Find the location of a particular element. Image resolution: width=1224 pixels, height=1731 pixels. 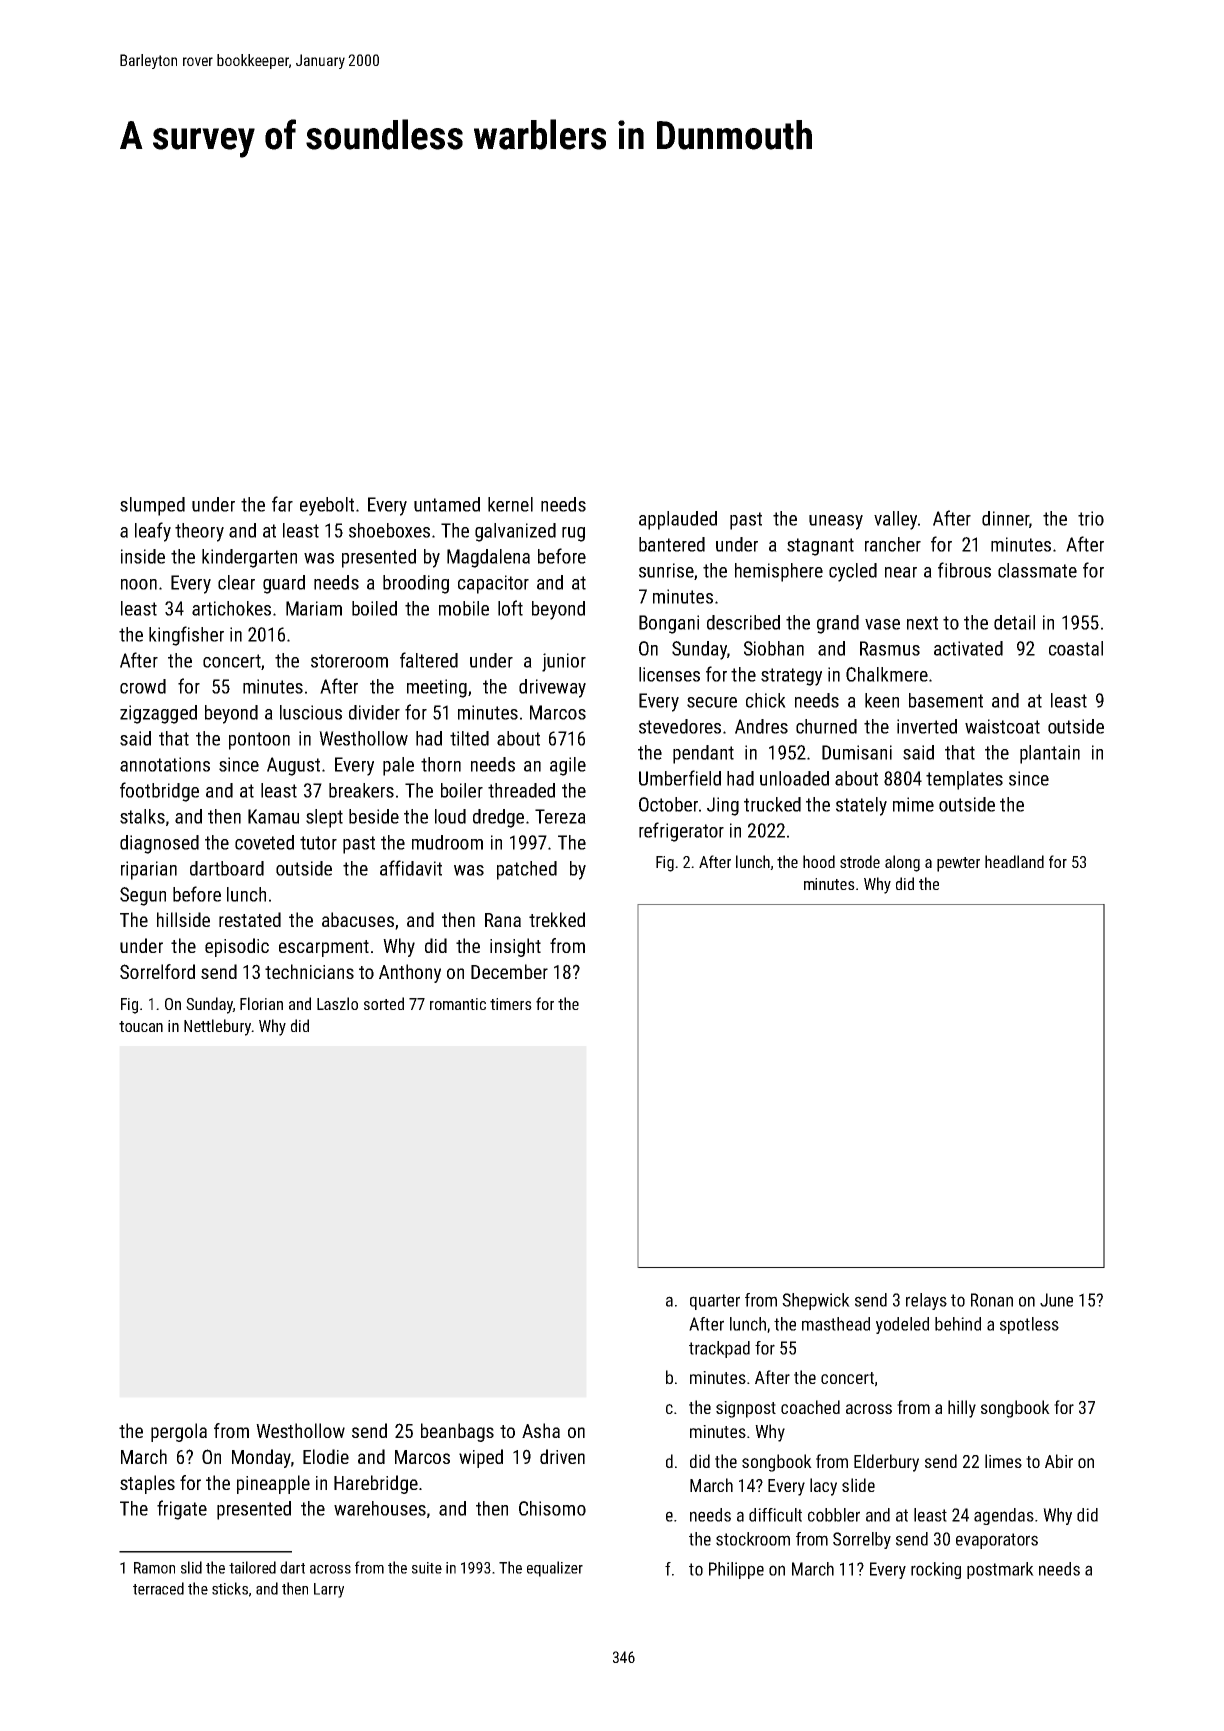

strode is located at coordinates (860, 861).
